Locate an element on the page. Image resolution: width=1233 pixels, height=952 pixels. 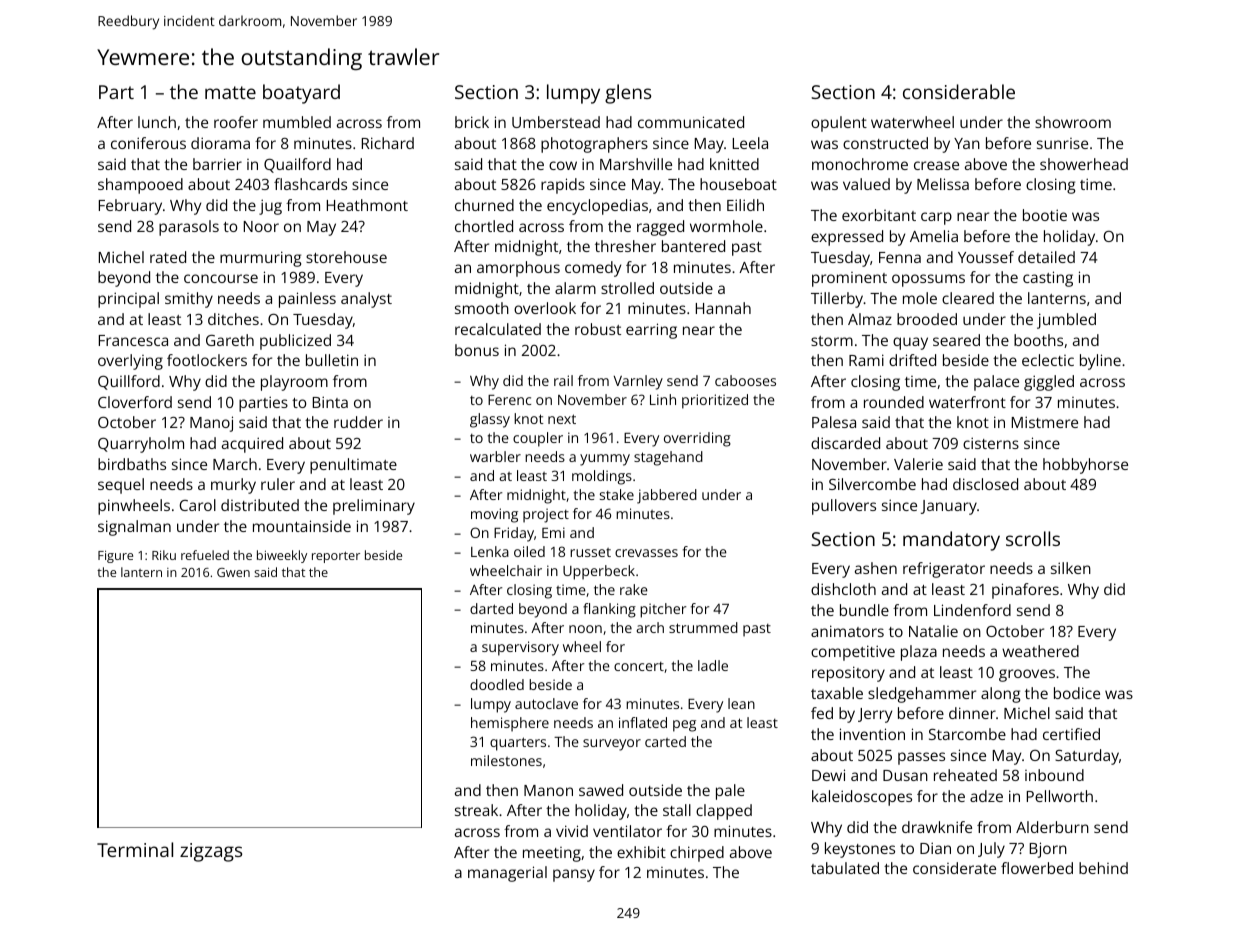
Terminal is located at coordinates (135, 849).
